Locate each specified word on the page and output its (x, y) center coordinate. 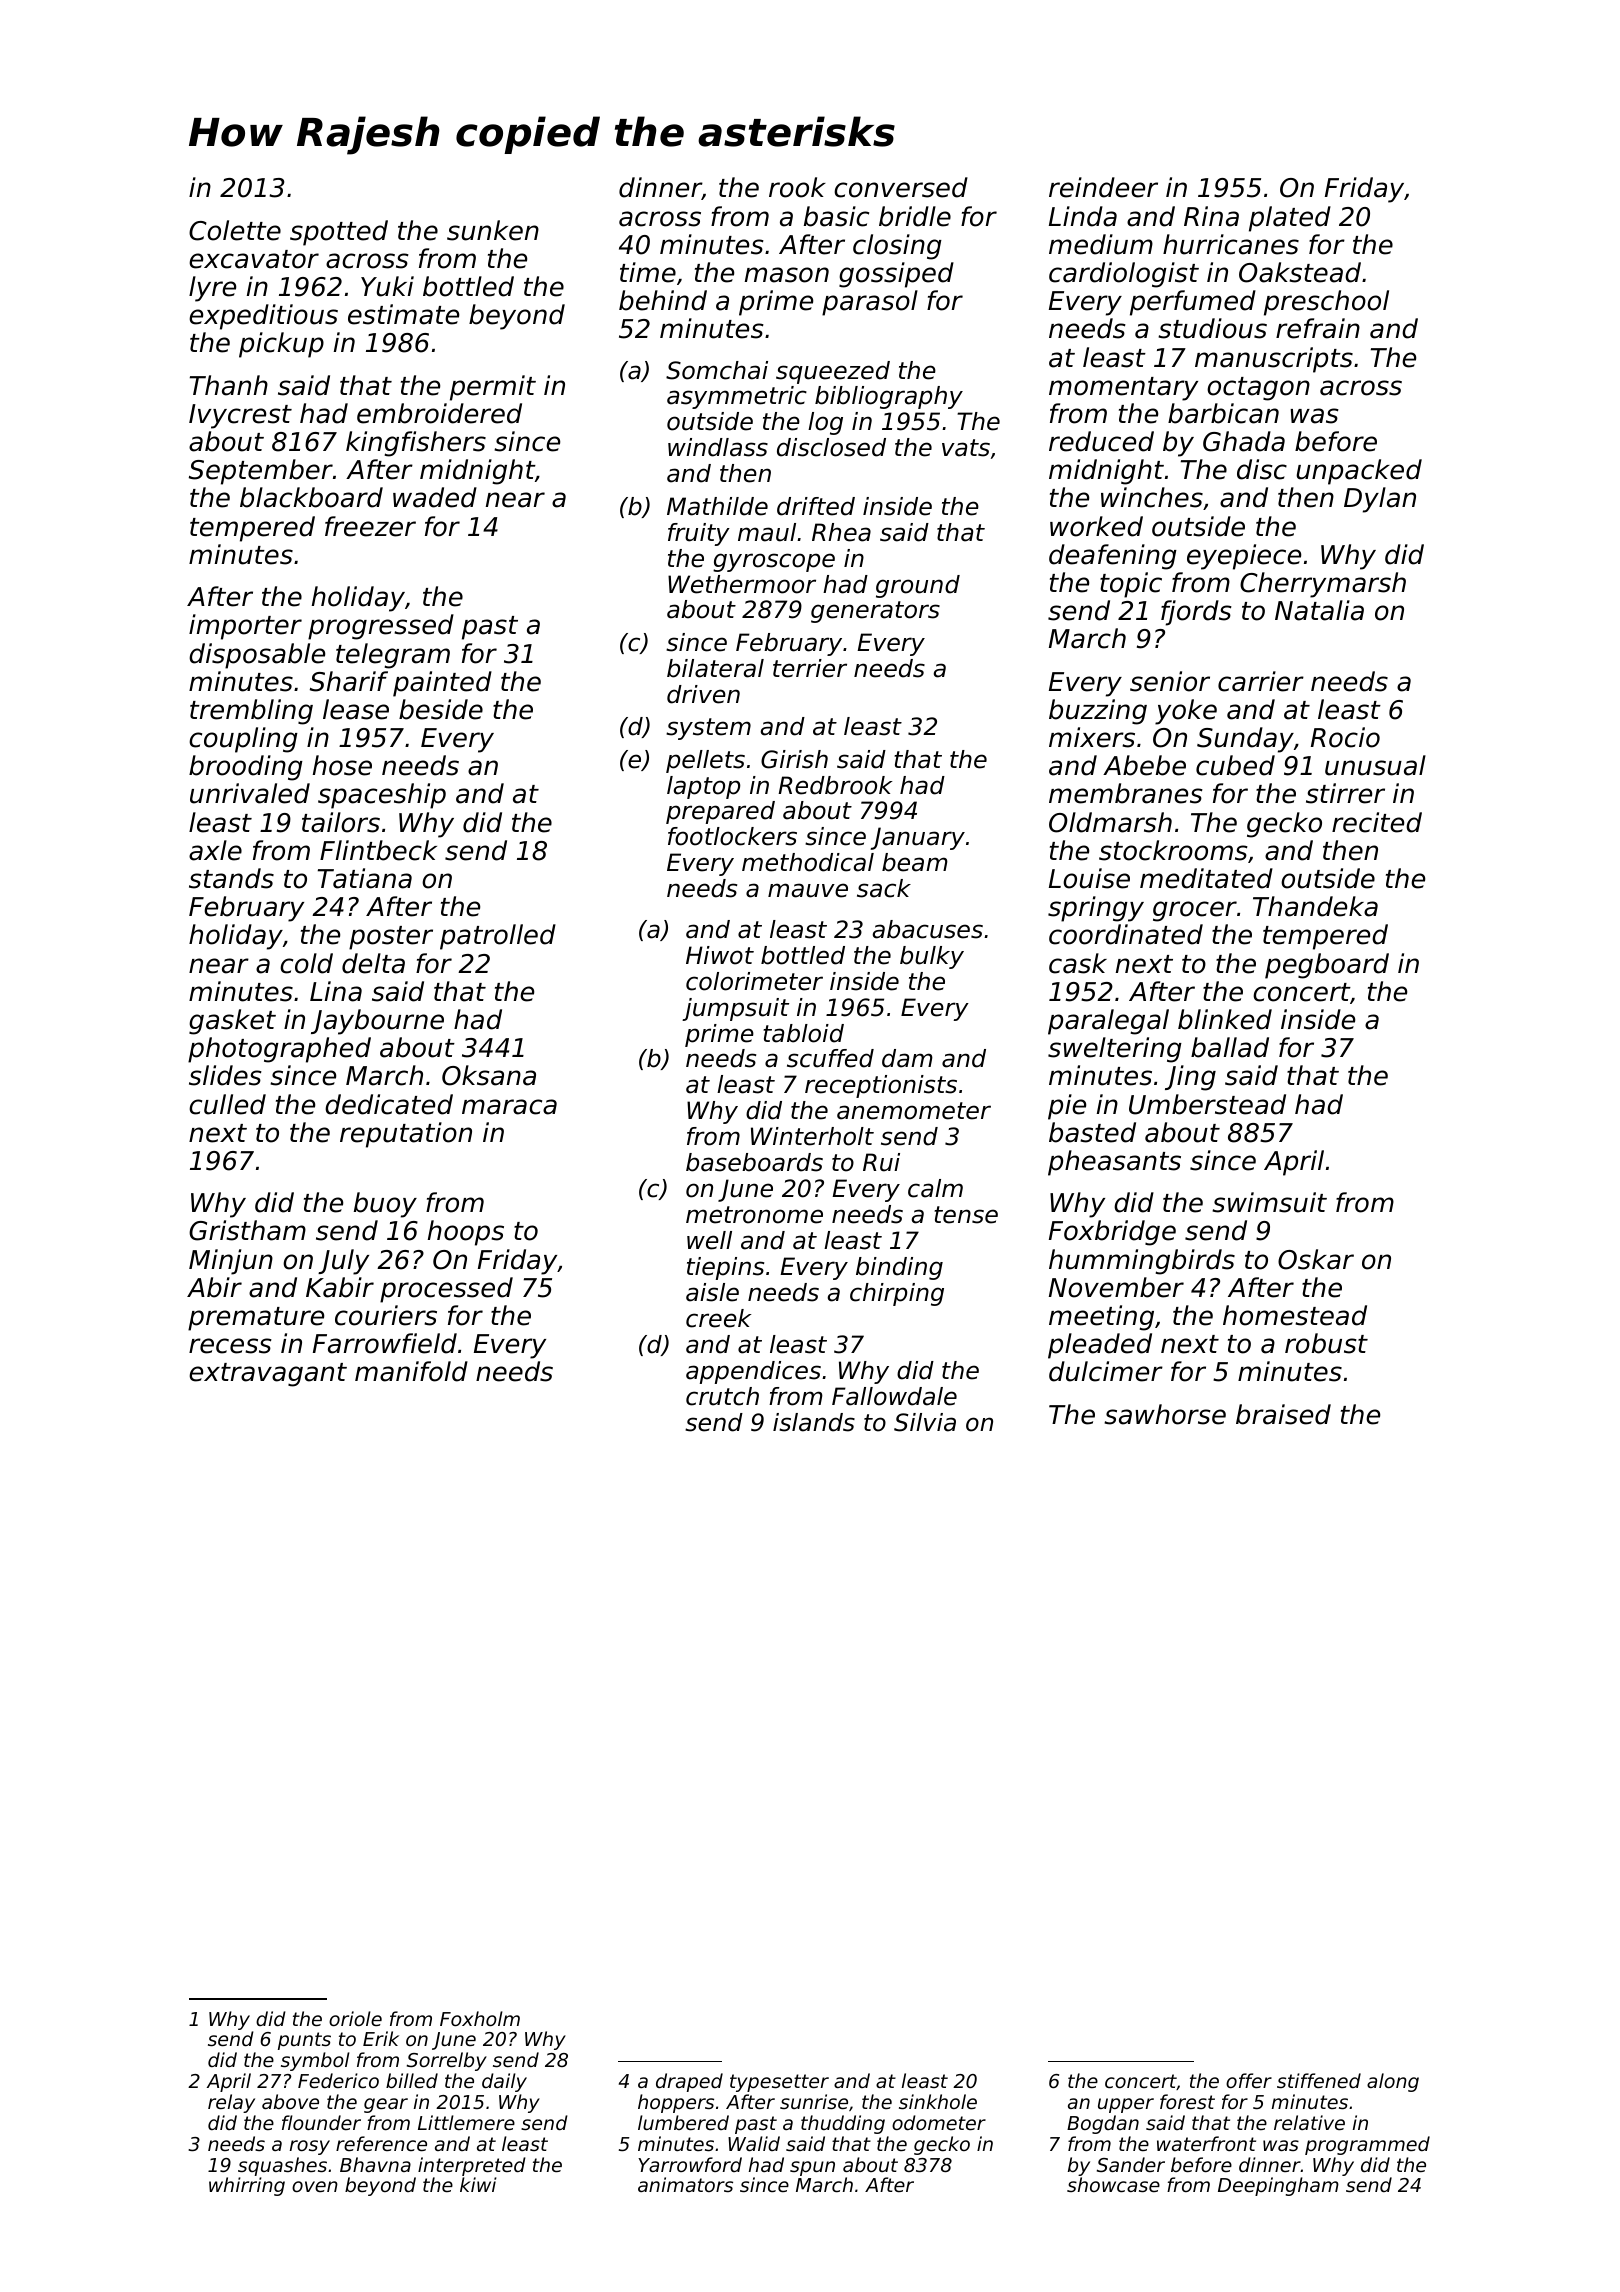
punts (304, 2041)
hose (342, 765)
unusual (1375, 765)
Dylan (1380, 500)
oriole (355, 2018)
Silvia (925, 1422)
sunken (493, 230)
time (648, 272)
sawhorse (1165, 1414)
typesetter (779, 2083)
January (917, 838)
